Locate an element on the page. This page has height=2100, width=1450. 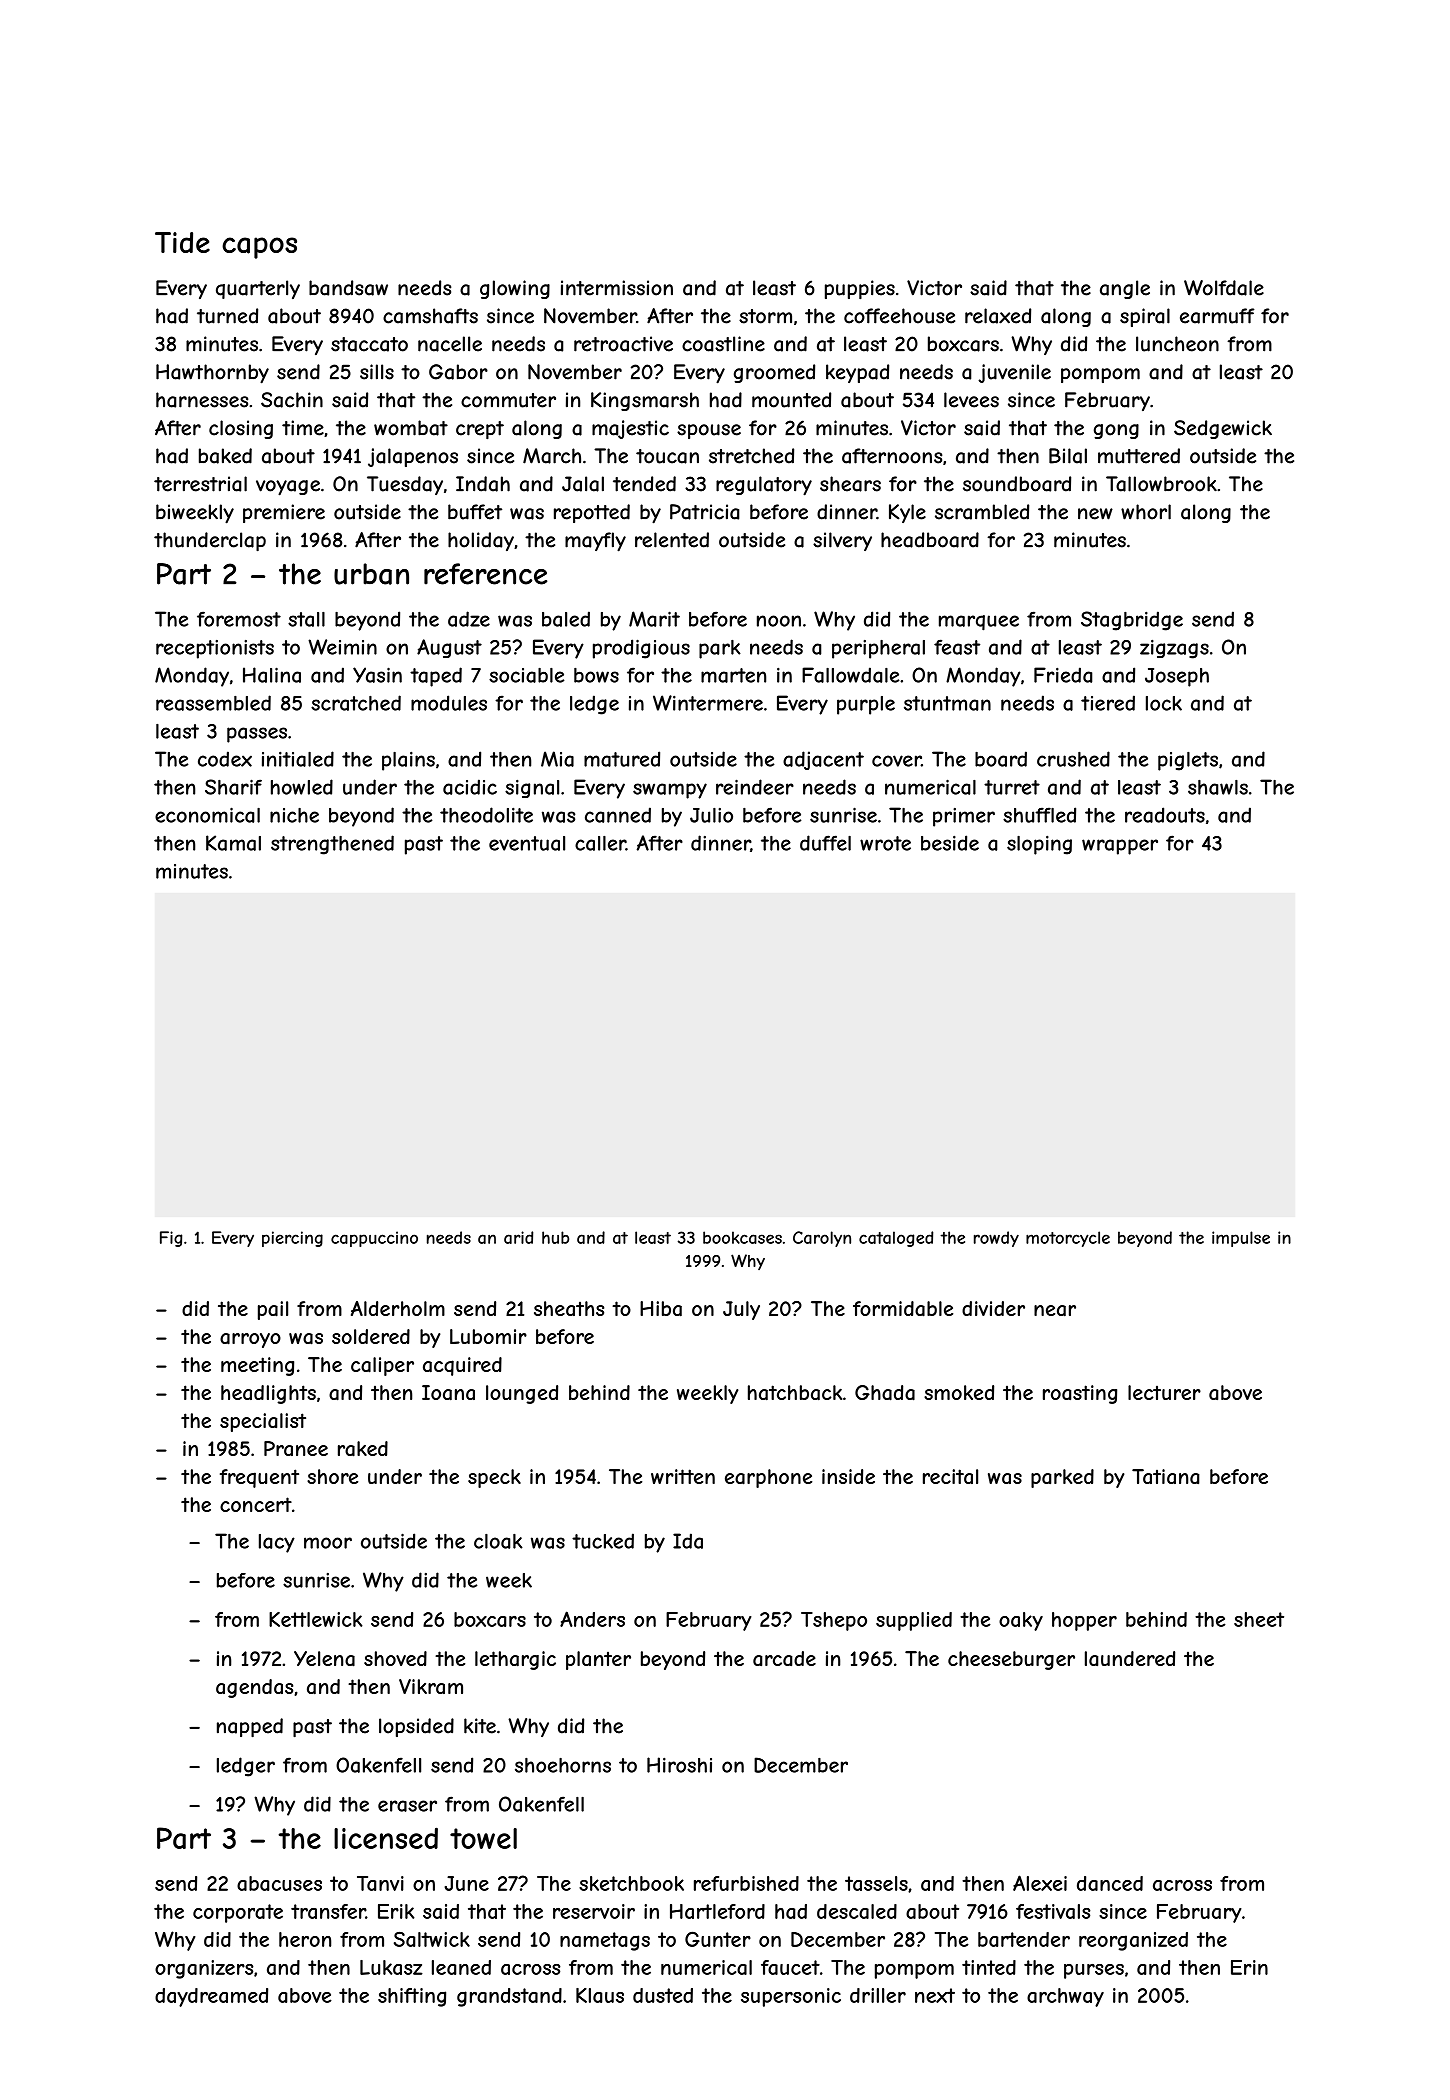
sheet is located at coordinates (1259, 1619).
